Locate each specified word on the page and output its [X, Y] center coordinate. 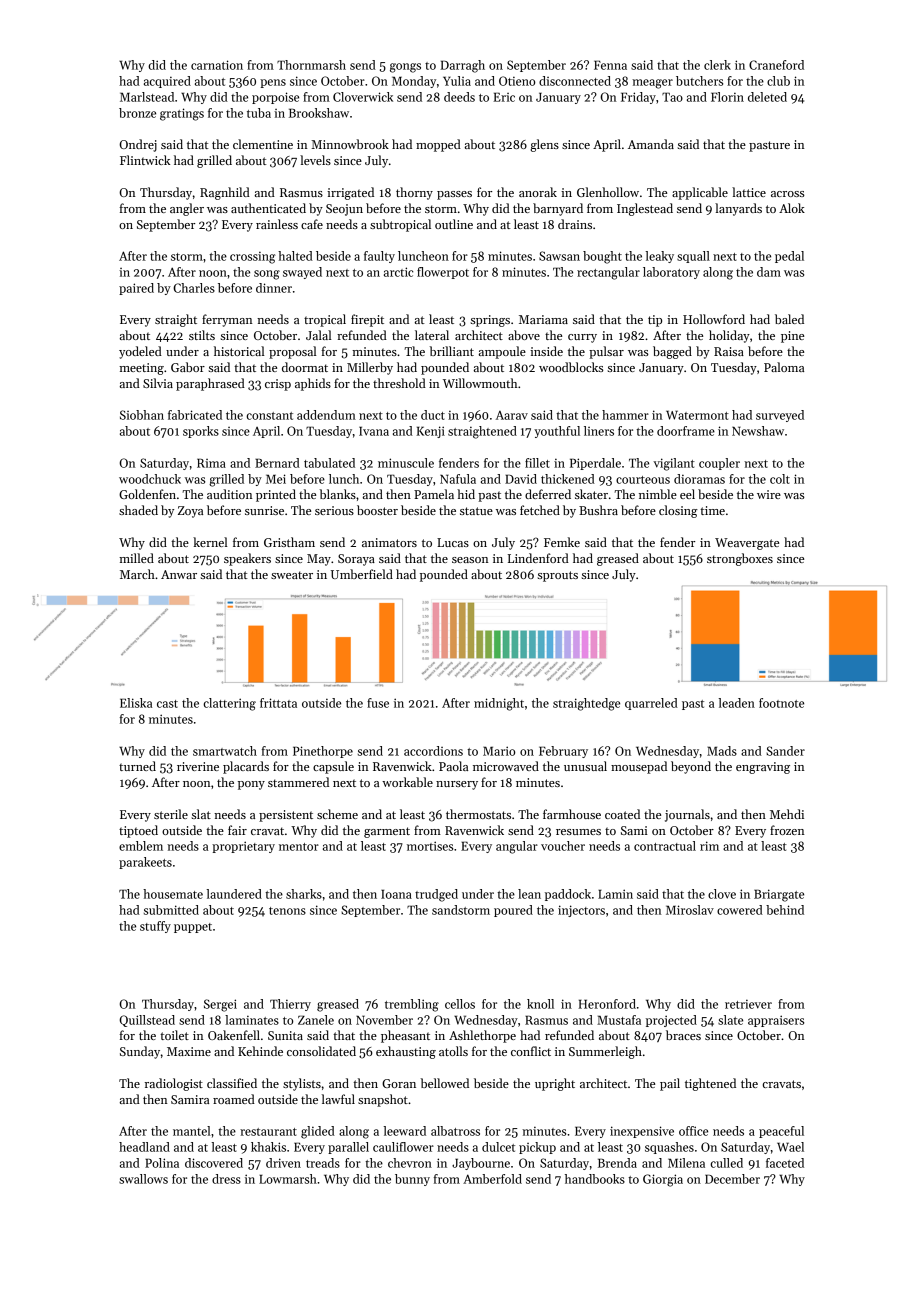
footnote [781, 703]
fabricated [195, 415]
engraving [763, 768]
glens [545, 145]
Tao [672, 97]
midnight [499, 704]
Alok [792, 208]
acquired [167, 82]
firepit [367, 320]
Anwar [179, 574]
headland [144, 1147]
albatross [455, 1131]
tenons [287, 911]
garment [387, 832]
